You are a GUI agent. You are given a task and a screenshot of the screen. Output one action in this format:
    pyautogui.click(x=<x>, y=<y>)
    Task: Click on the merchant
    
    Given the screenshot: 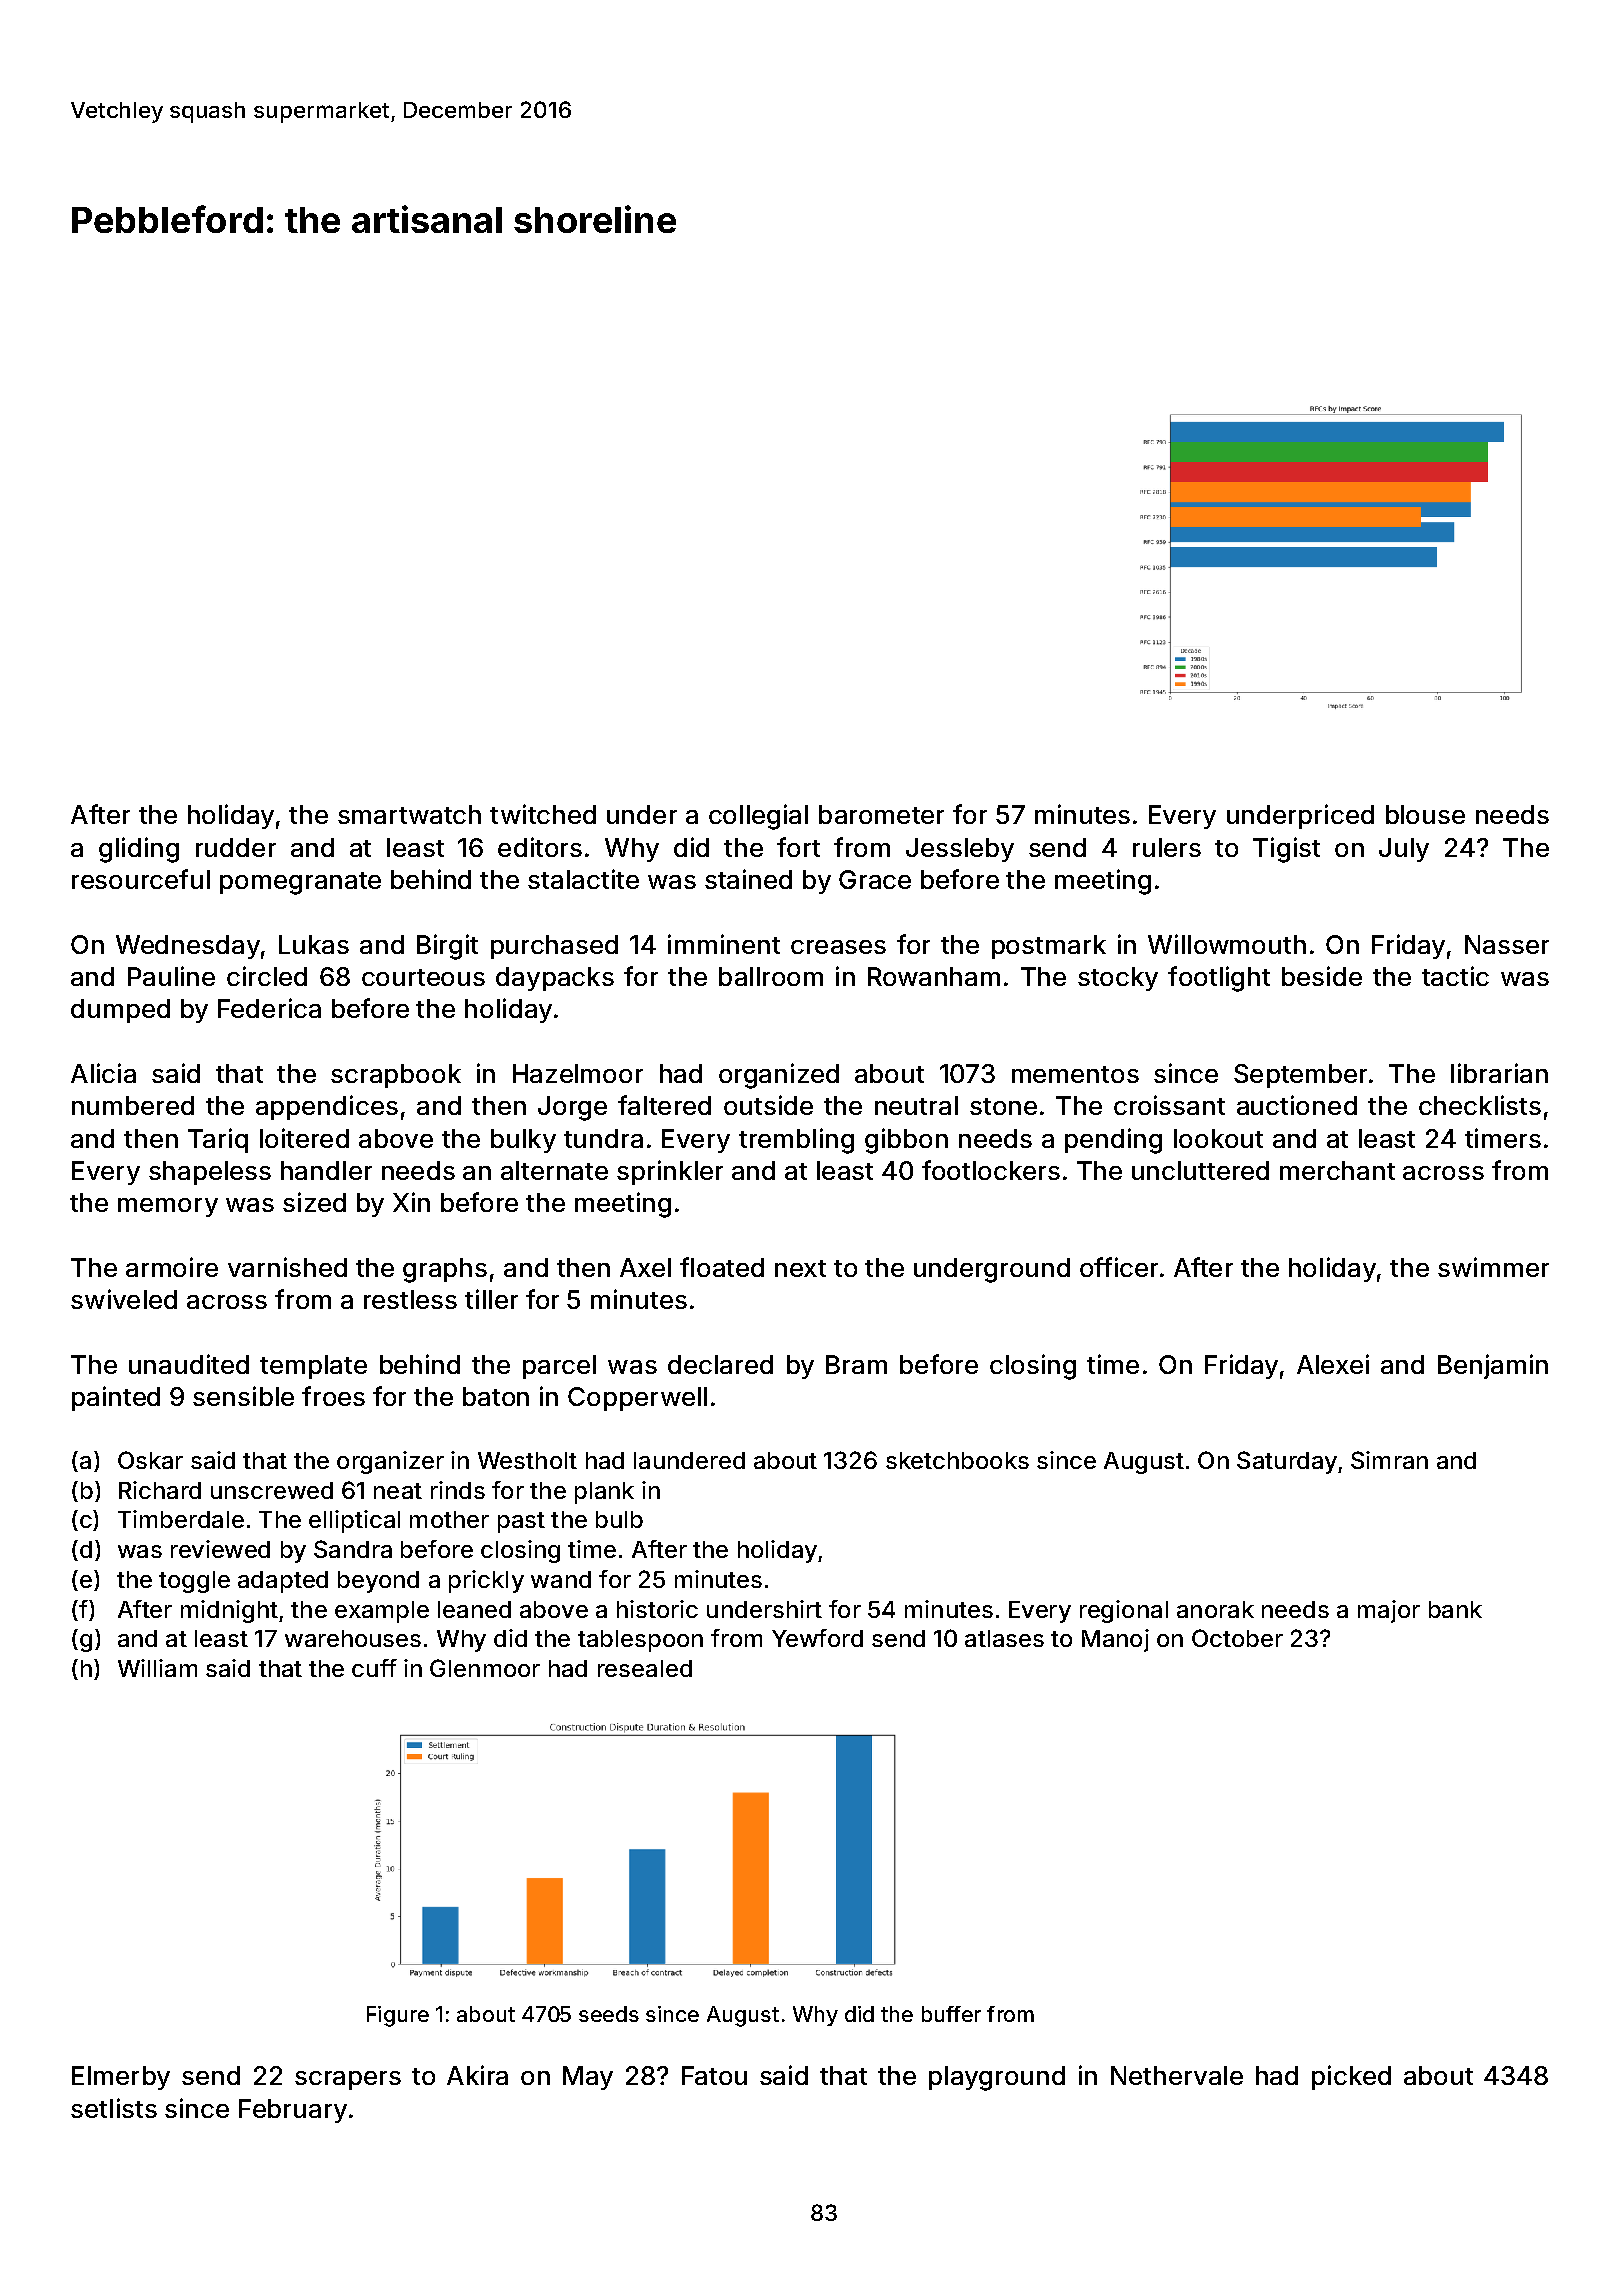 What is the action you would take?
    pyautogui.click(x=1337, y=1170)
